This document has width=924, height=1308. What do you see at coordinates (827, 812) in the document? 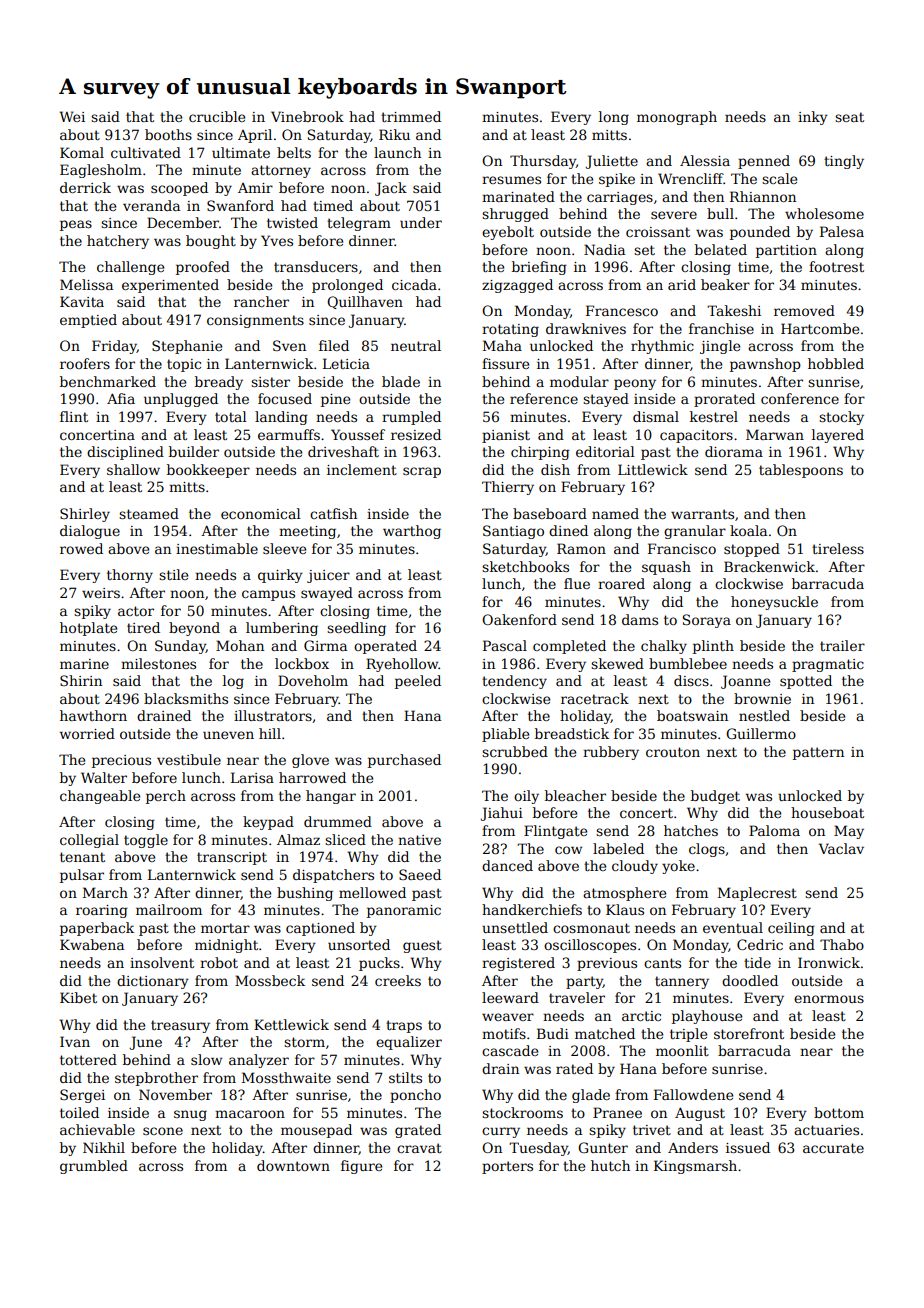
I see `houseboat` at bounding box center [827, 812].
